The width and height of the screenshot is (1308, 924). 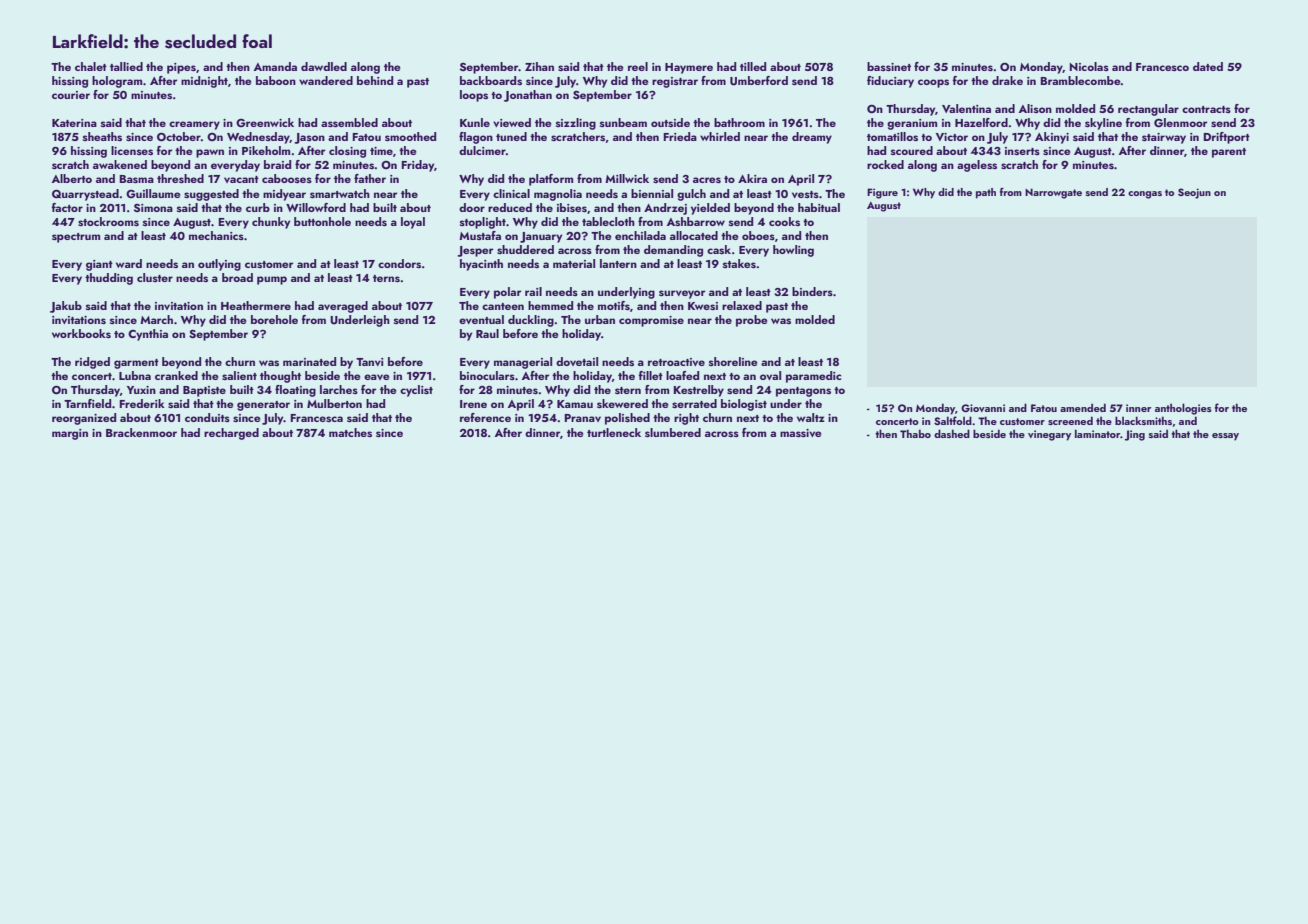 What do you see at coordinates (219, 265) in the screenshot?
I see `outlying` at bounding box center [219, 265].
